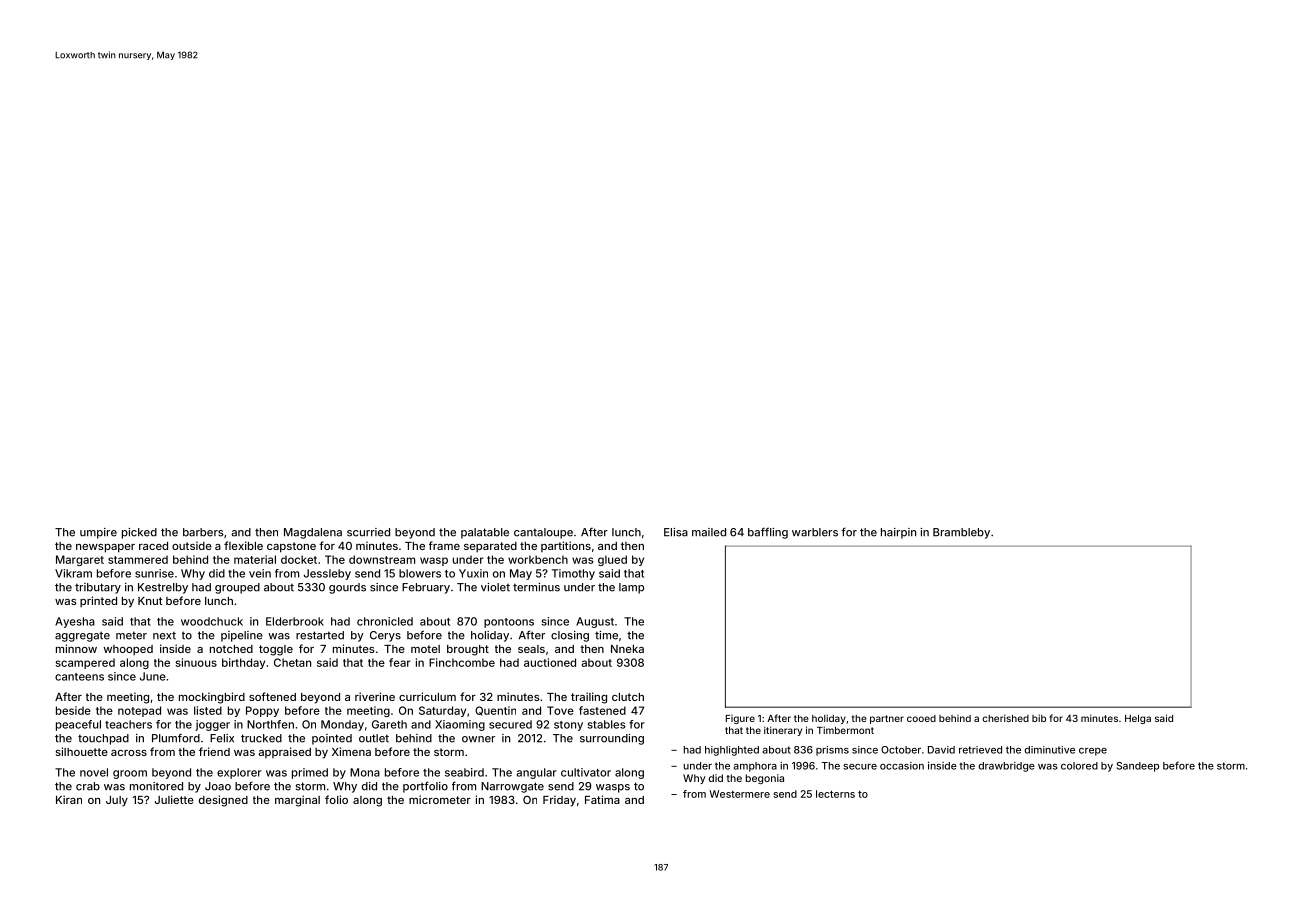 The width and height of the page is (1308, 924). I want to click on time, so click(606, 635).
